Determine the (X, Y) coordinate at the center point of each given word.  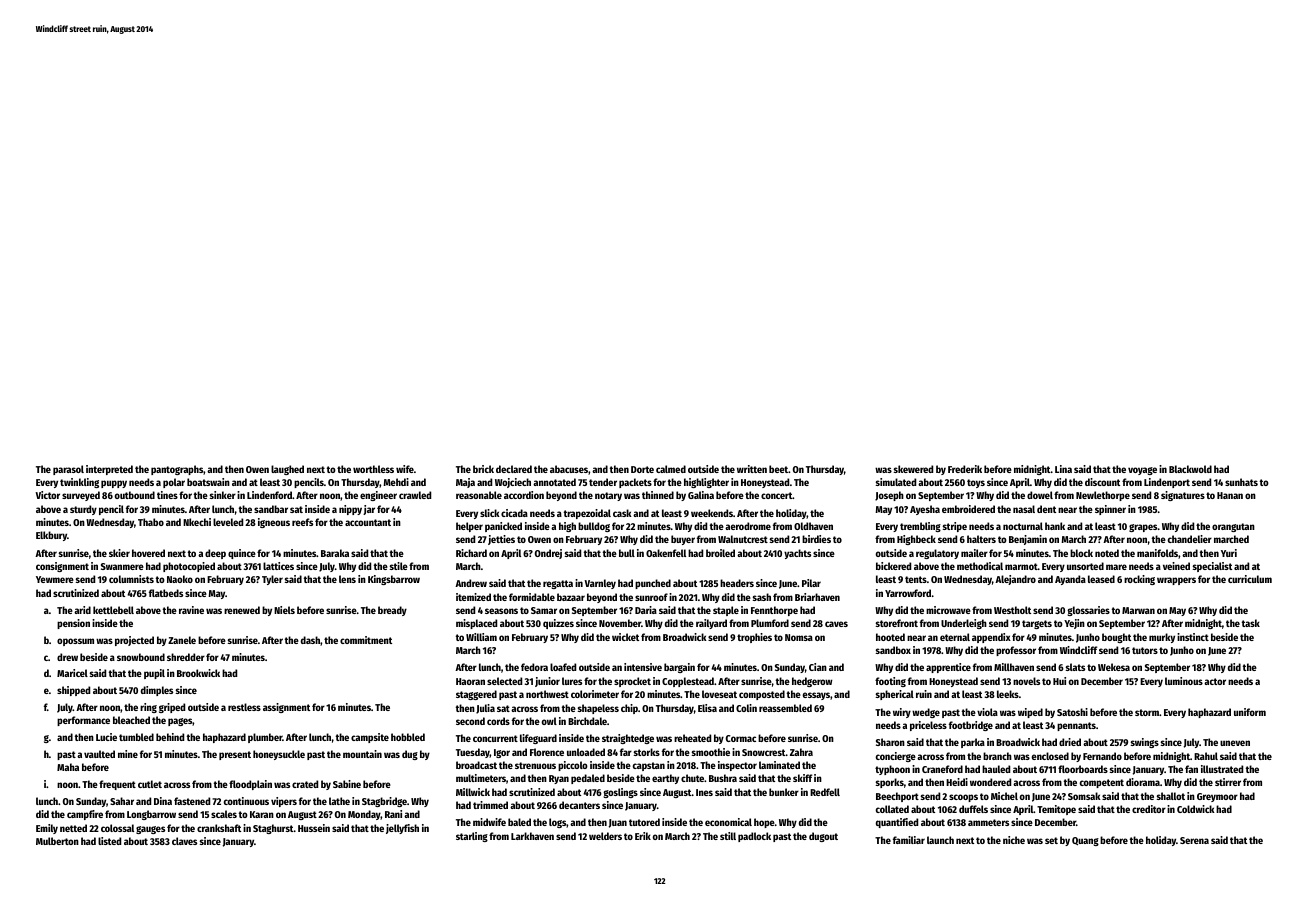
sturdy (83, 510)
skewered (913, 469)
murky (1162, 638)
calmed (671, 469)
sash (762, 597)
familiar (909, 840)
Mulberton (57, 841)
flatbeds (166, 593)
